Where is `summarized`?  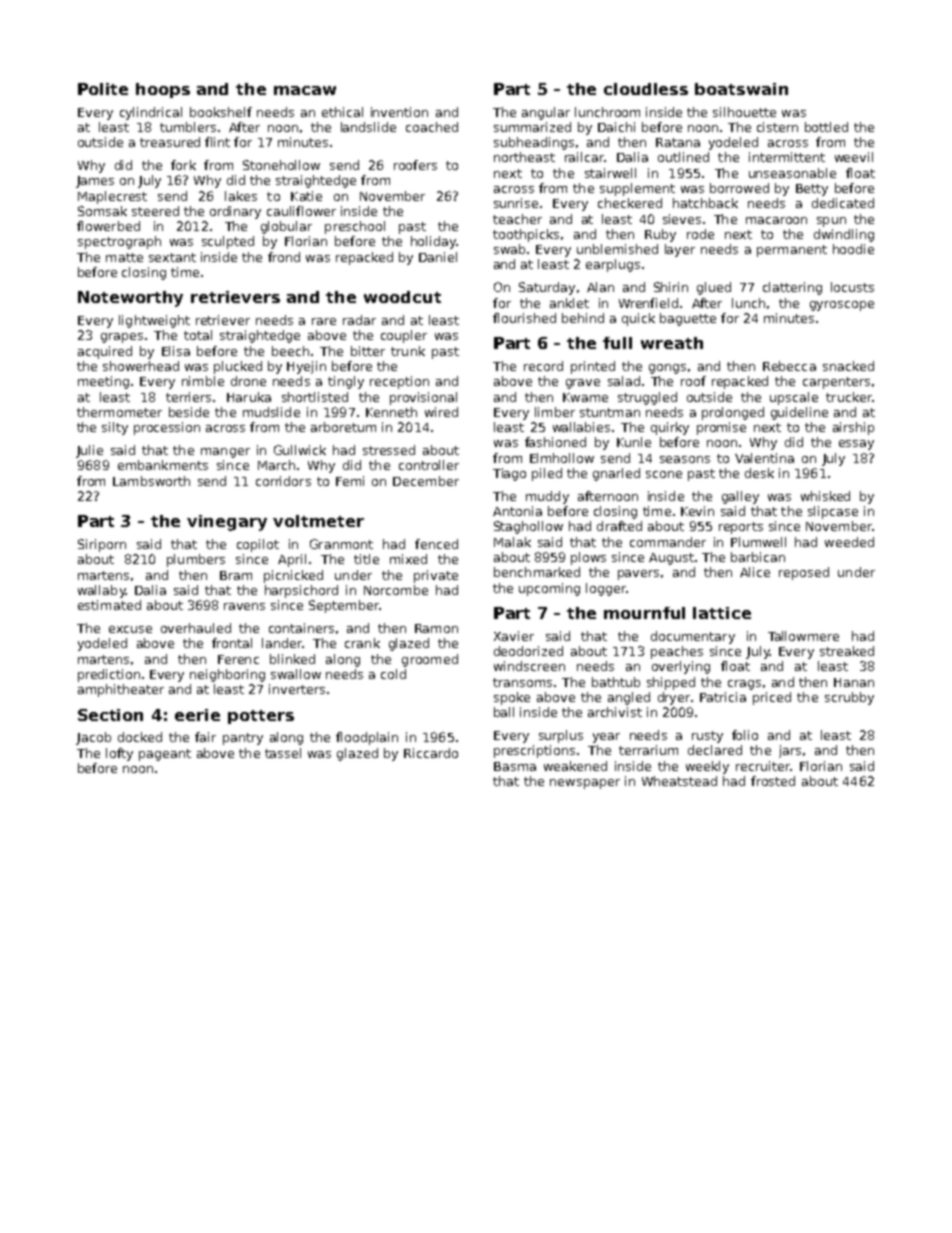 summarized is located at coordinates (532, 127).
